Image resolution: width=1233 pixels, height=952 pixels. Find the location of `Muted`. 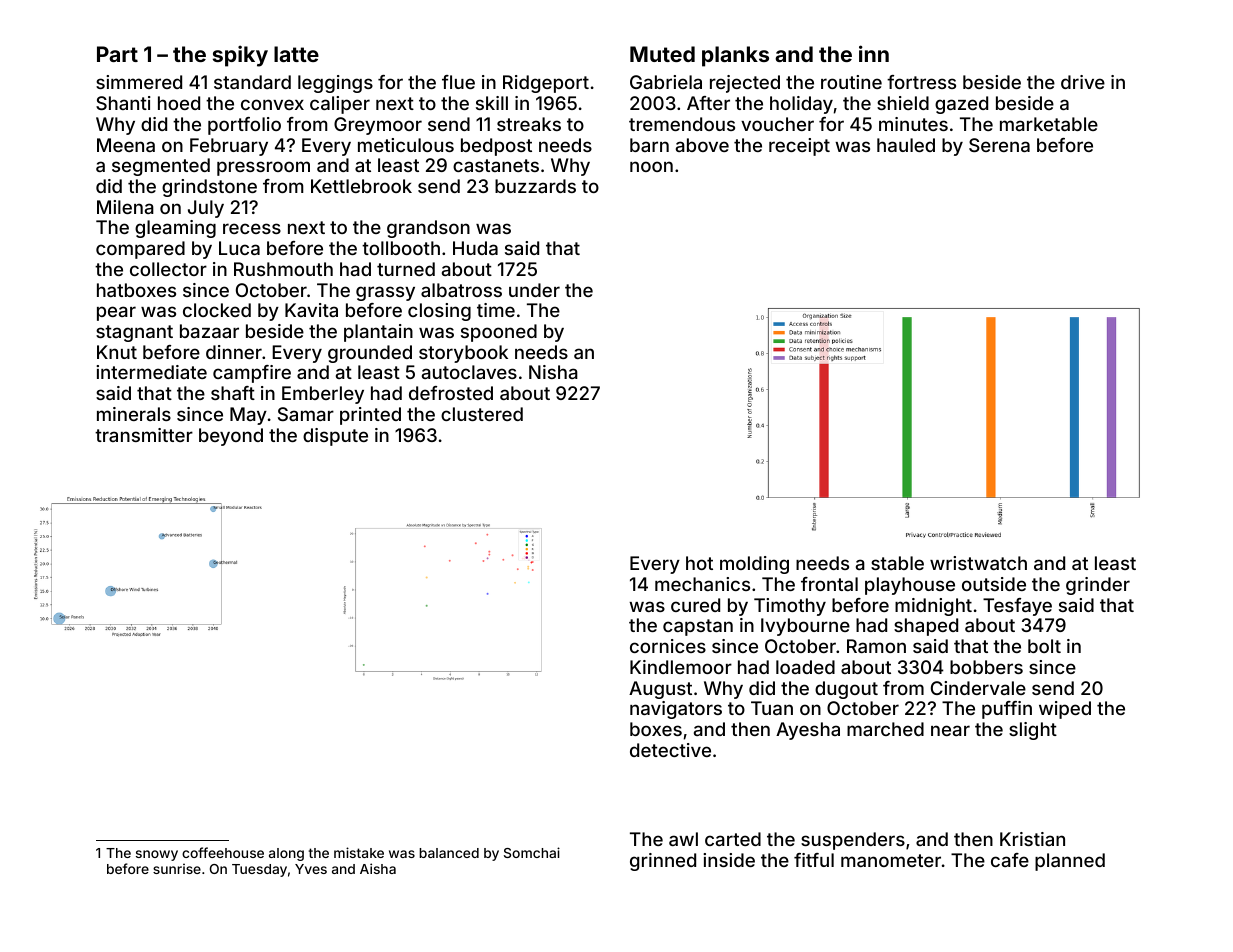

Muted is located at coordinates (662, 54).
